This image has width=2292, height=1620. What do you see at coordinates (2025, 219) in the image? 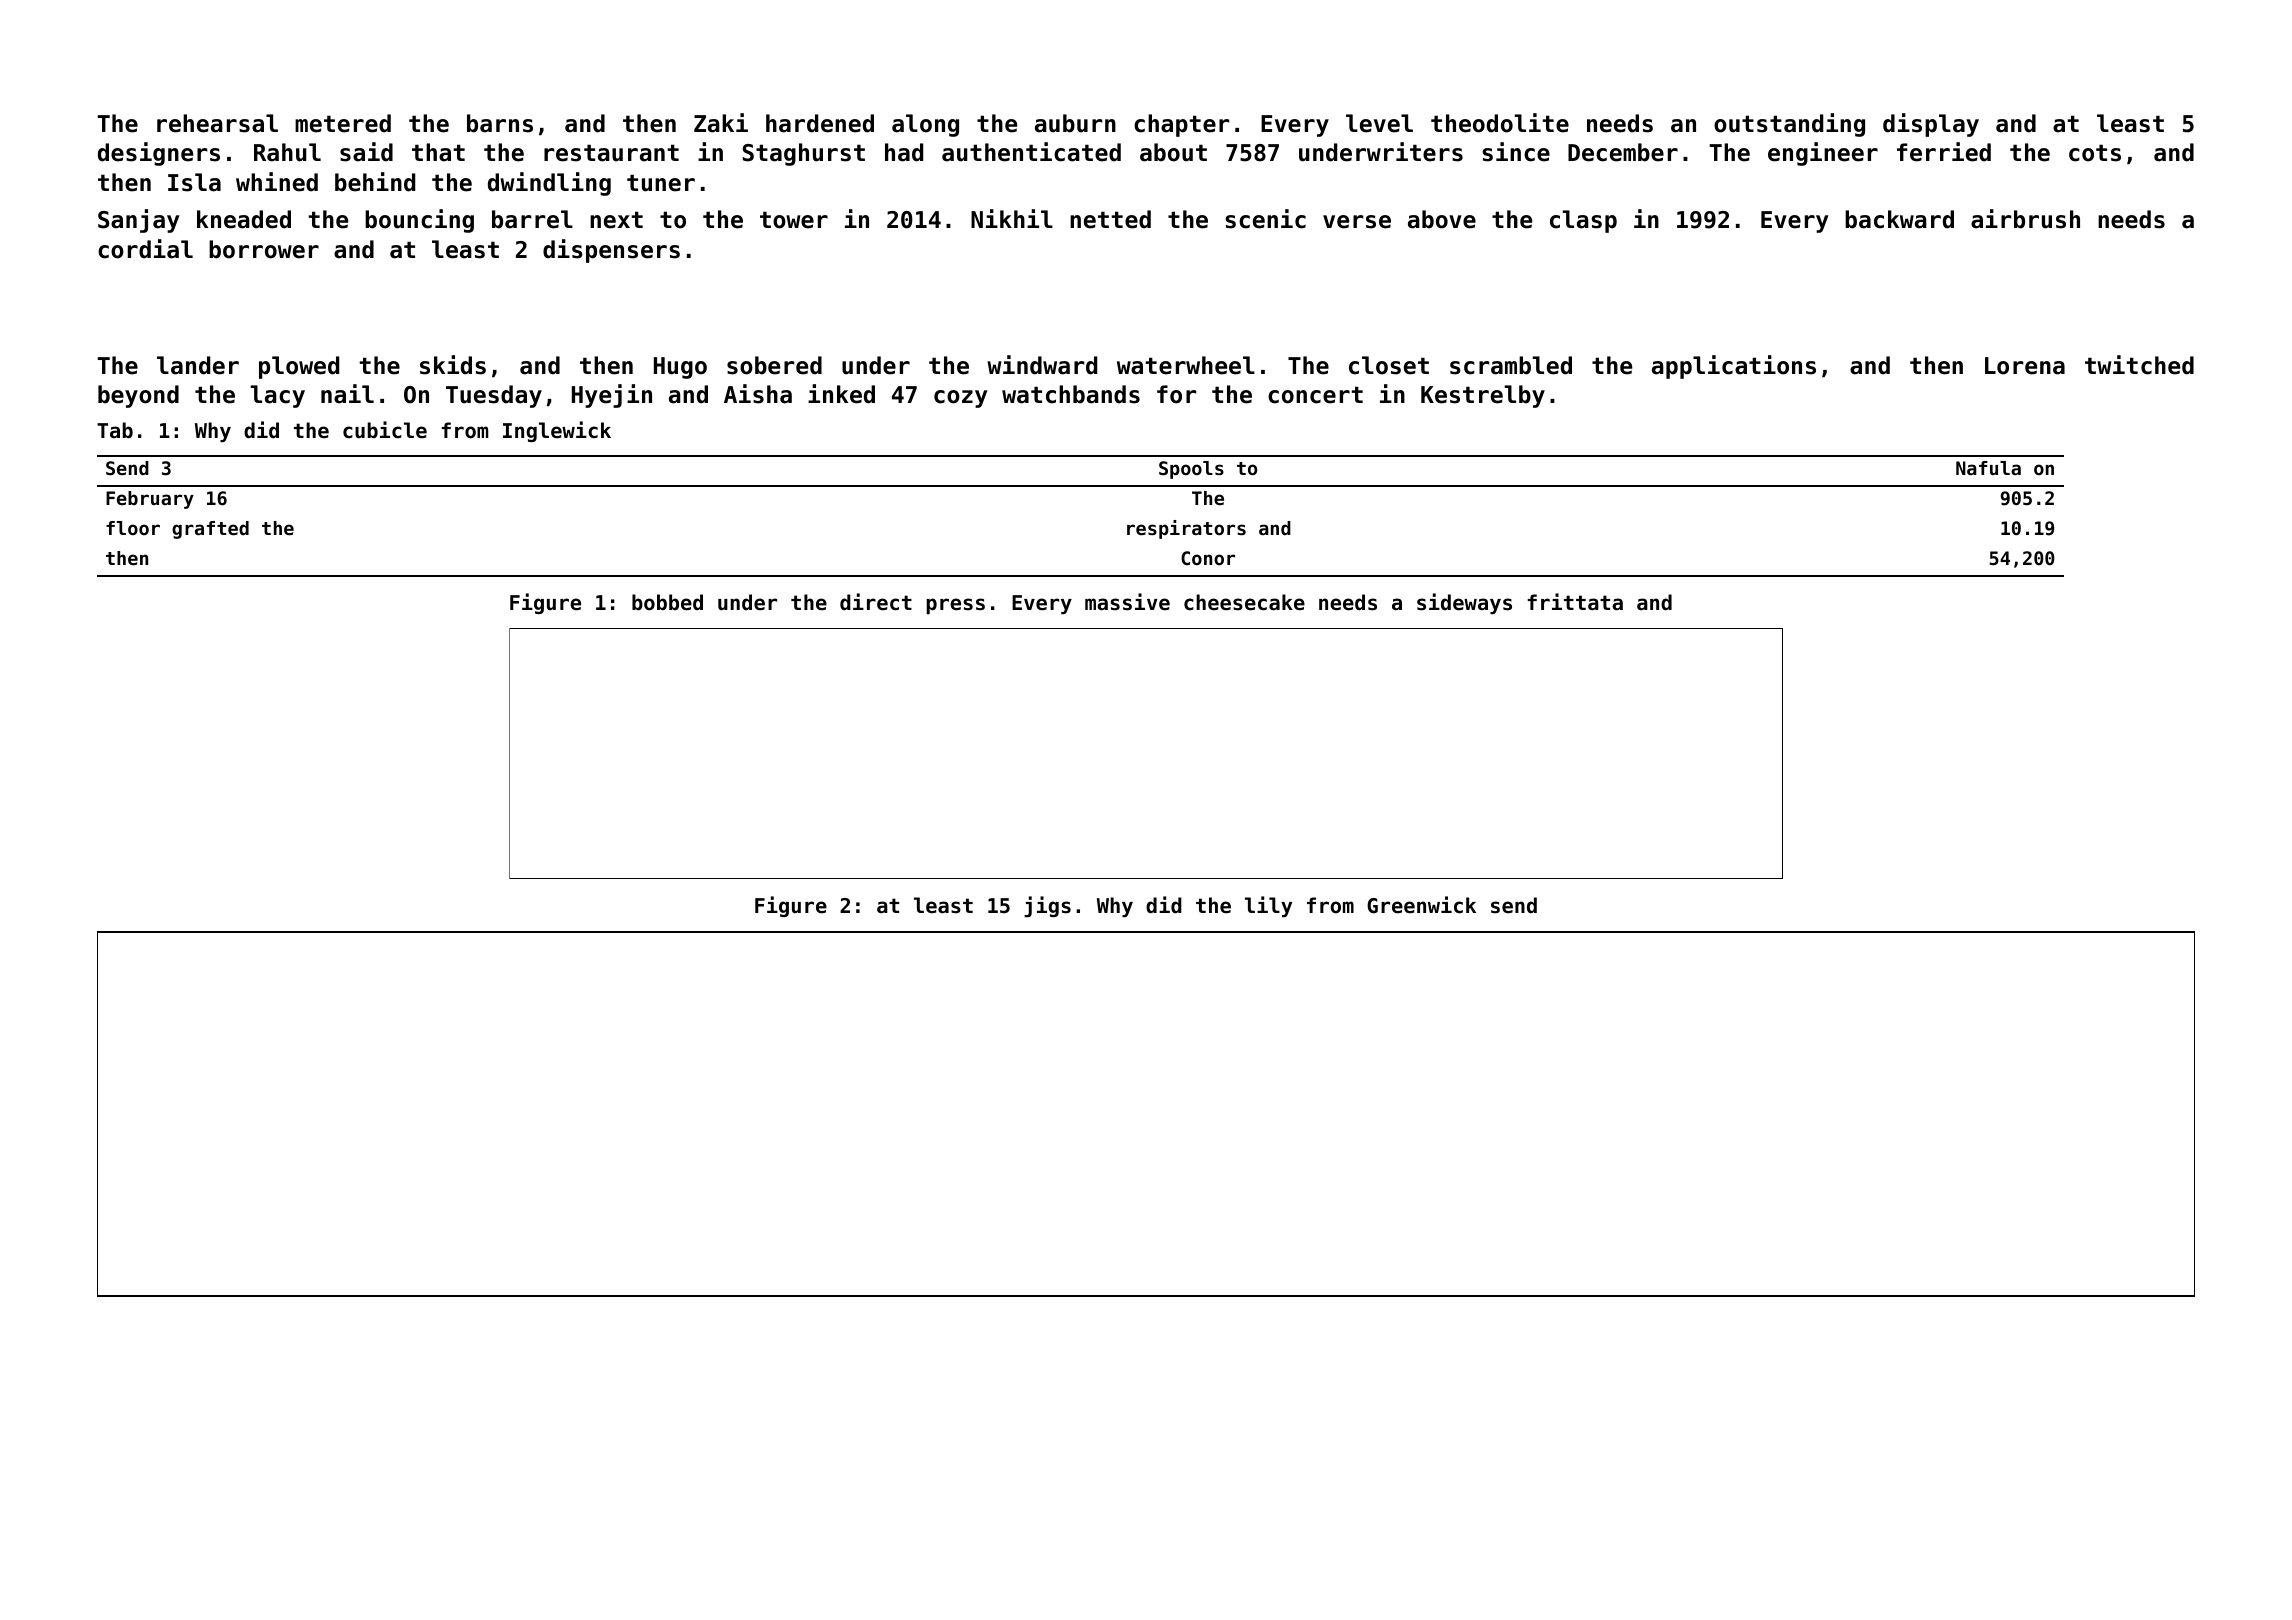
I see `airbrush` at bounding box center [2025, 219].
